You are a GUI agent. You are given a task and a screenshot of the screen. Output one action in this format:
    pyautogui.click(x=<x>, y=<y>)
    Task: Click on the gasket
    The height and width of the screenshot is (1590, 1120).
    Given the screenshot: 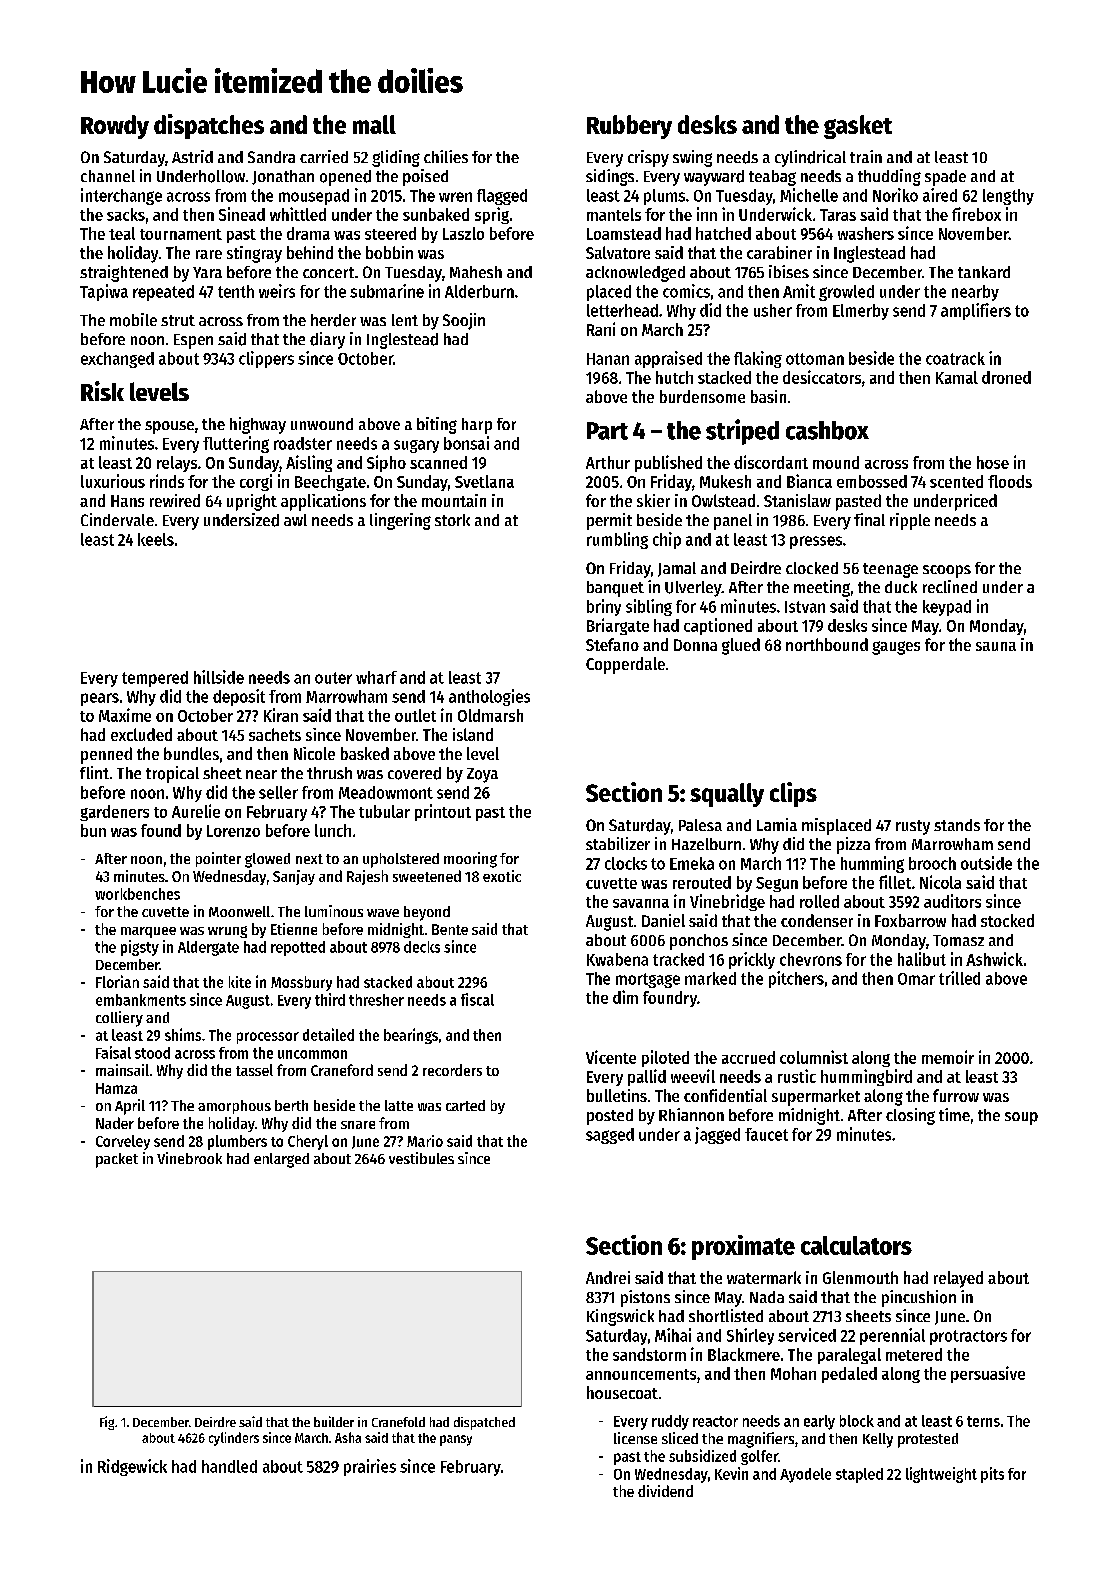 What is the action you would take?
    pyautogui.click(x=858, y=127)
